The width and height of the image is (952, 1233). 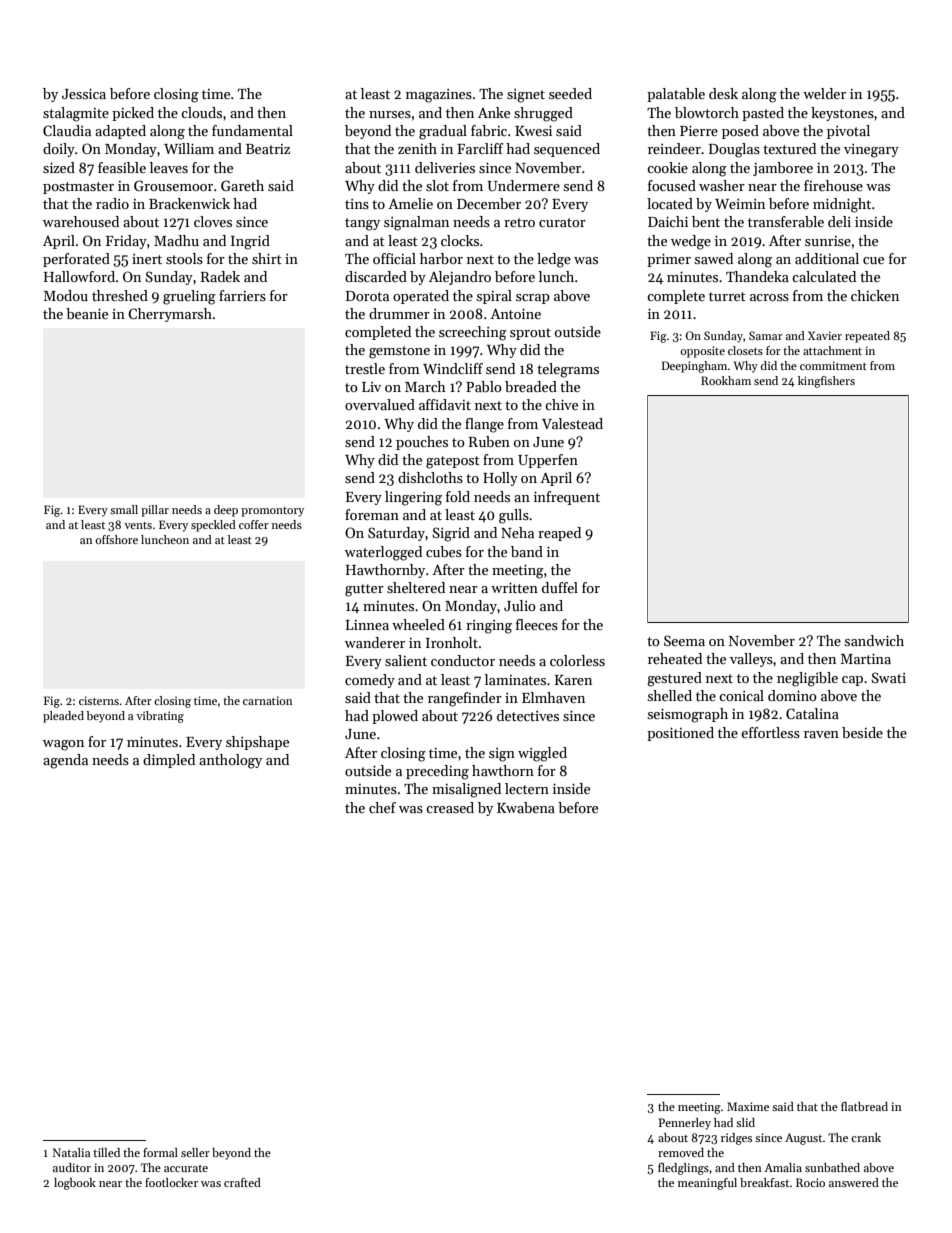 What do you see at coordinates (489, 627) in the image?
I see `ringing` at bounding box center [489, 627].
